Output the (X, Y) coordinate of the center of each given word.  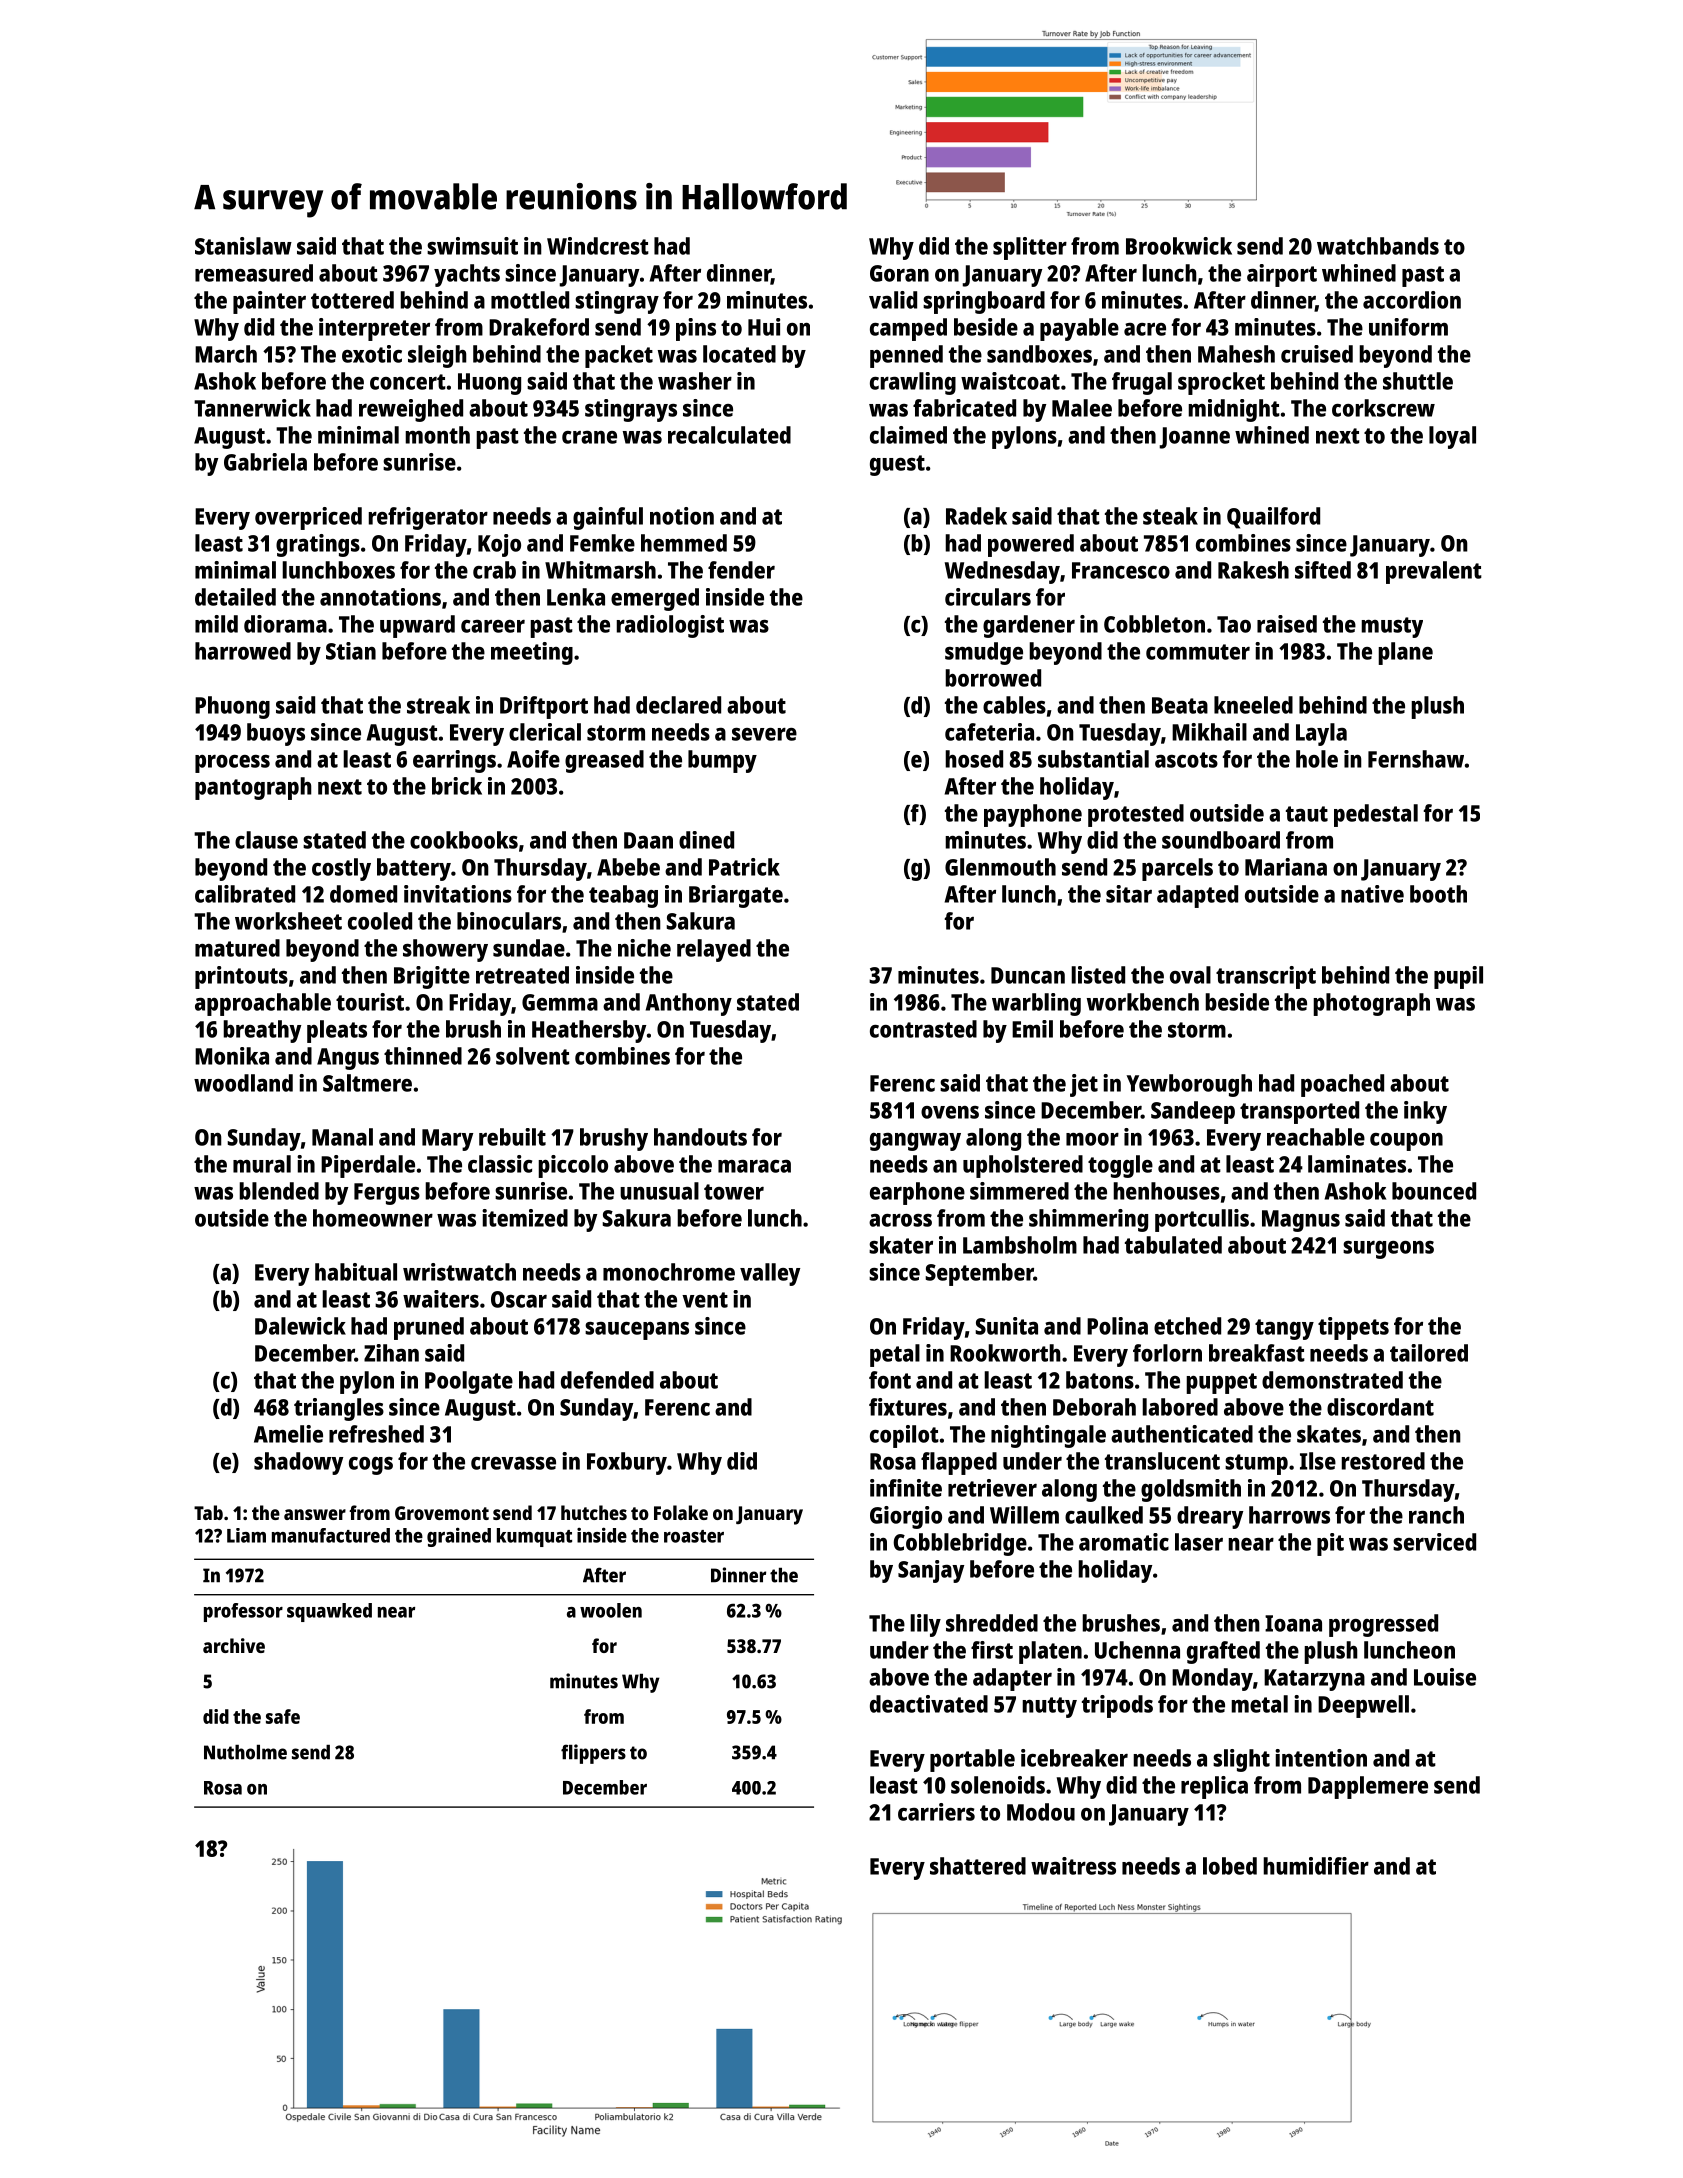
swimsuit (472, 246)
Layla (1321, 734)
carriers (936, 1812)
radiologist (670, 626)
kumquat (534, 1537)
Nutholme (245, 1752)
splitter (1030, 248)
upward (417, 626)
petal (895, 1355)
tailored (1429, 1353)
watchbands (1378, 246)
